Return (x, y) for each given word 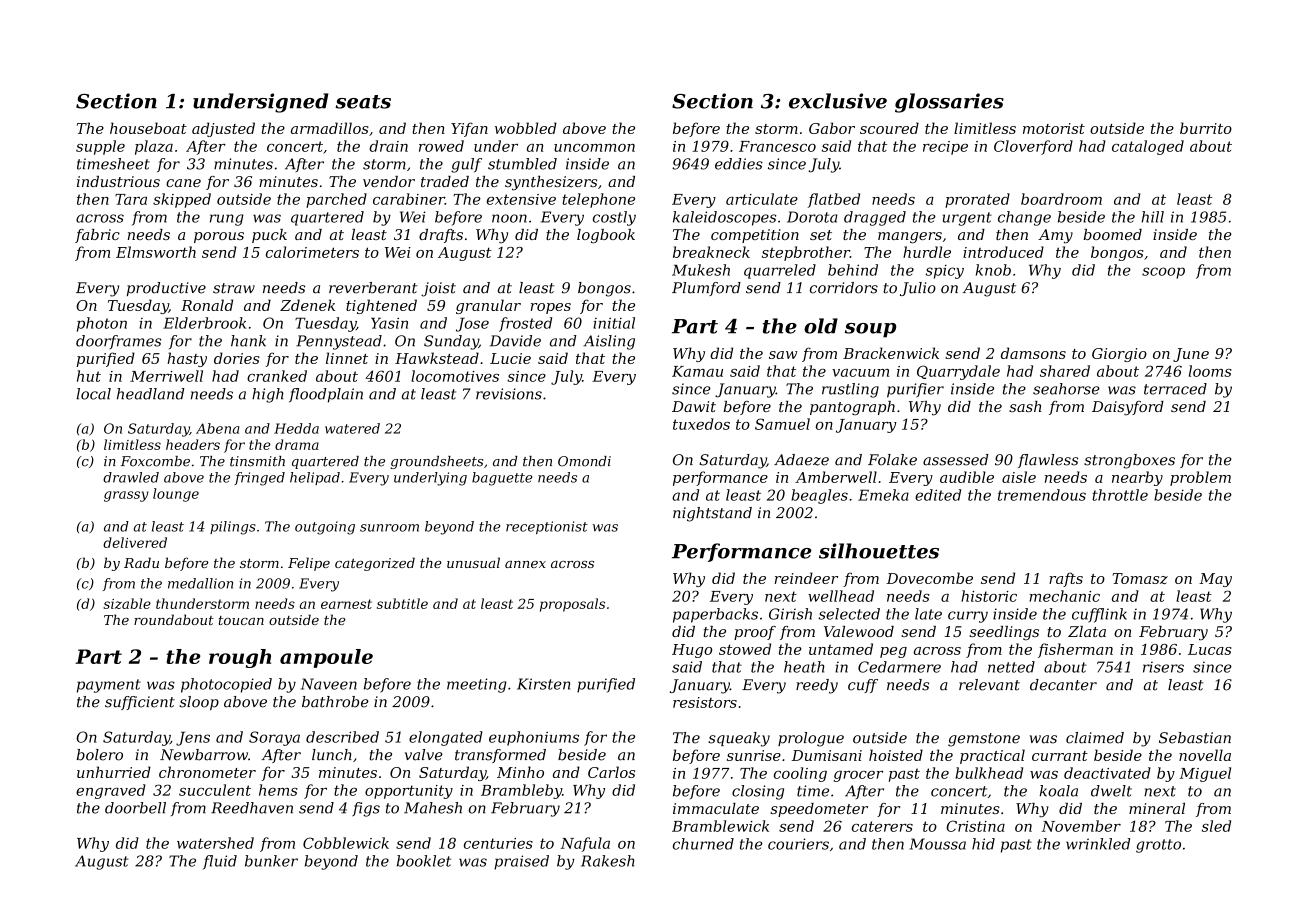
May (1215, 580)
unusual (473, 562)
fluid (220, 862)
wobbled (526, 128)
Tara (131, 199)
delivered (135, 542)
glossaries (949, 103)
